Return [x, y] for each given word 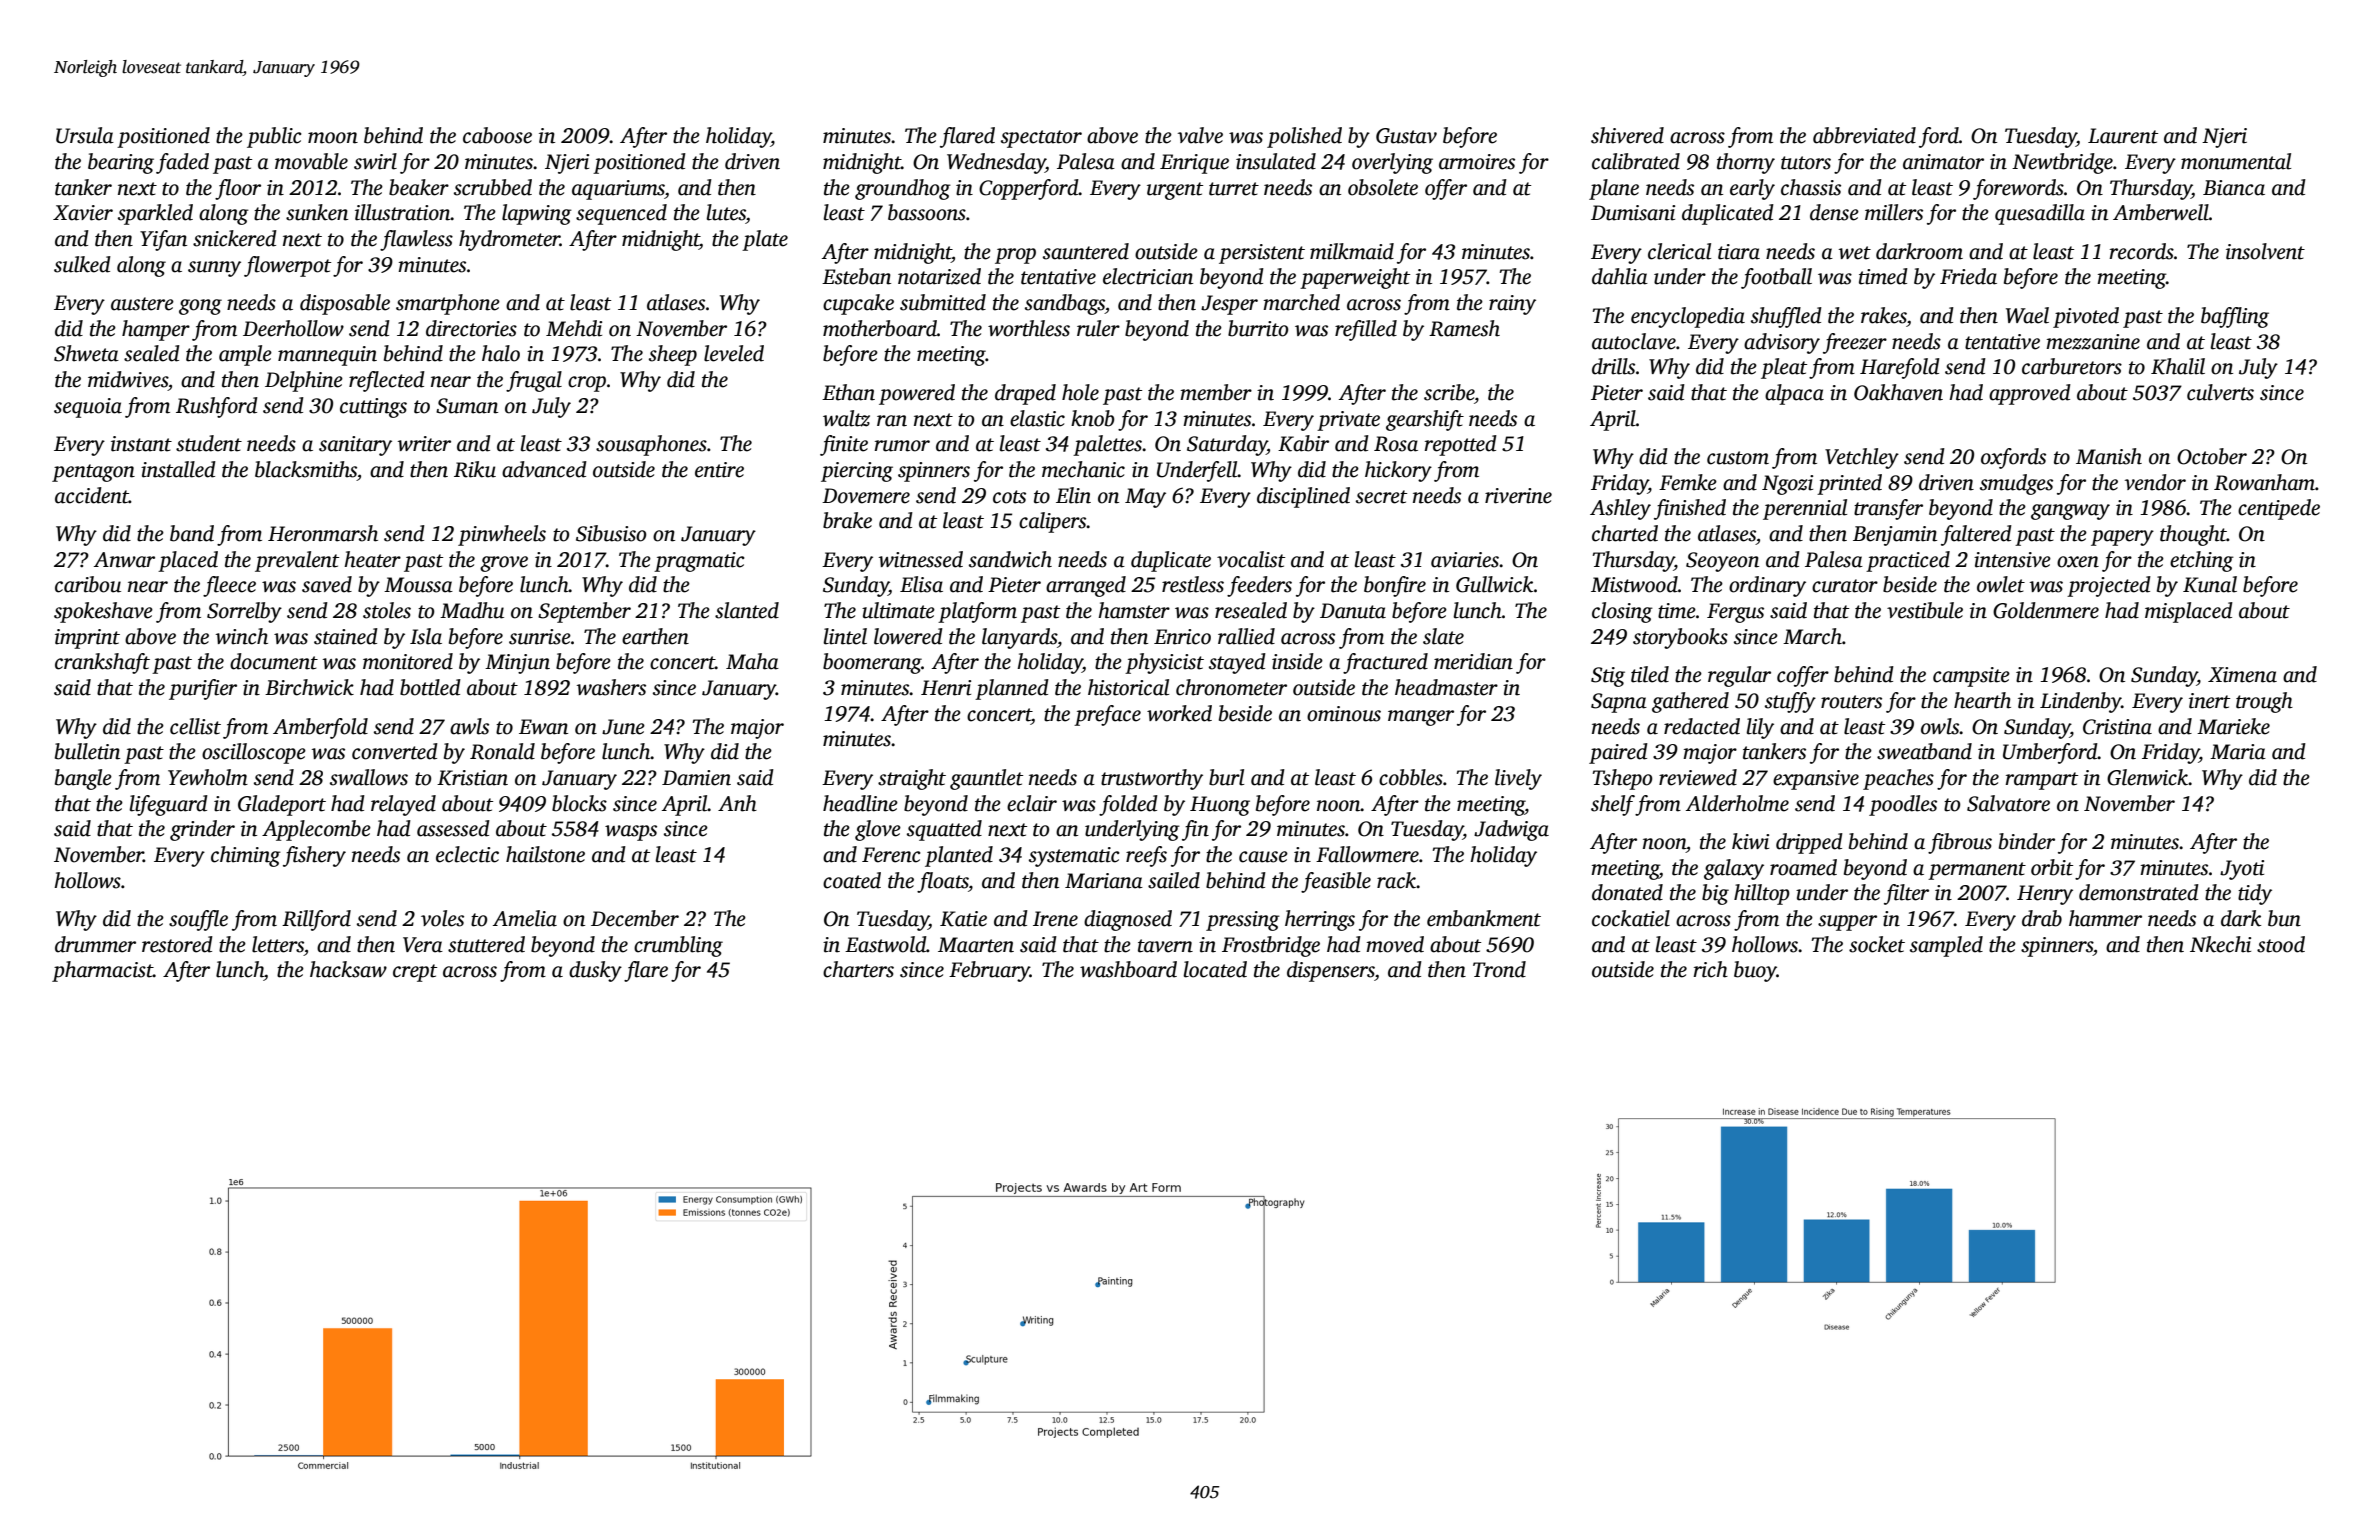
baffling [2235, 317]
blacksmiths [306, 469]
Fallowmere [1367, 854]
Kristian [472, 778]
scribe [1449, 392]
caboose [497, 135]
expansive [1816, 780]
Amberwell [2161, 212]
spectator [1041, 139]
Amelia [525, 918]
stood [2281, 944]
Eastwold [886, 944]
